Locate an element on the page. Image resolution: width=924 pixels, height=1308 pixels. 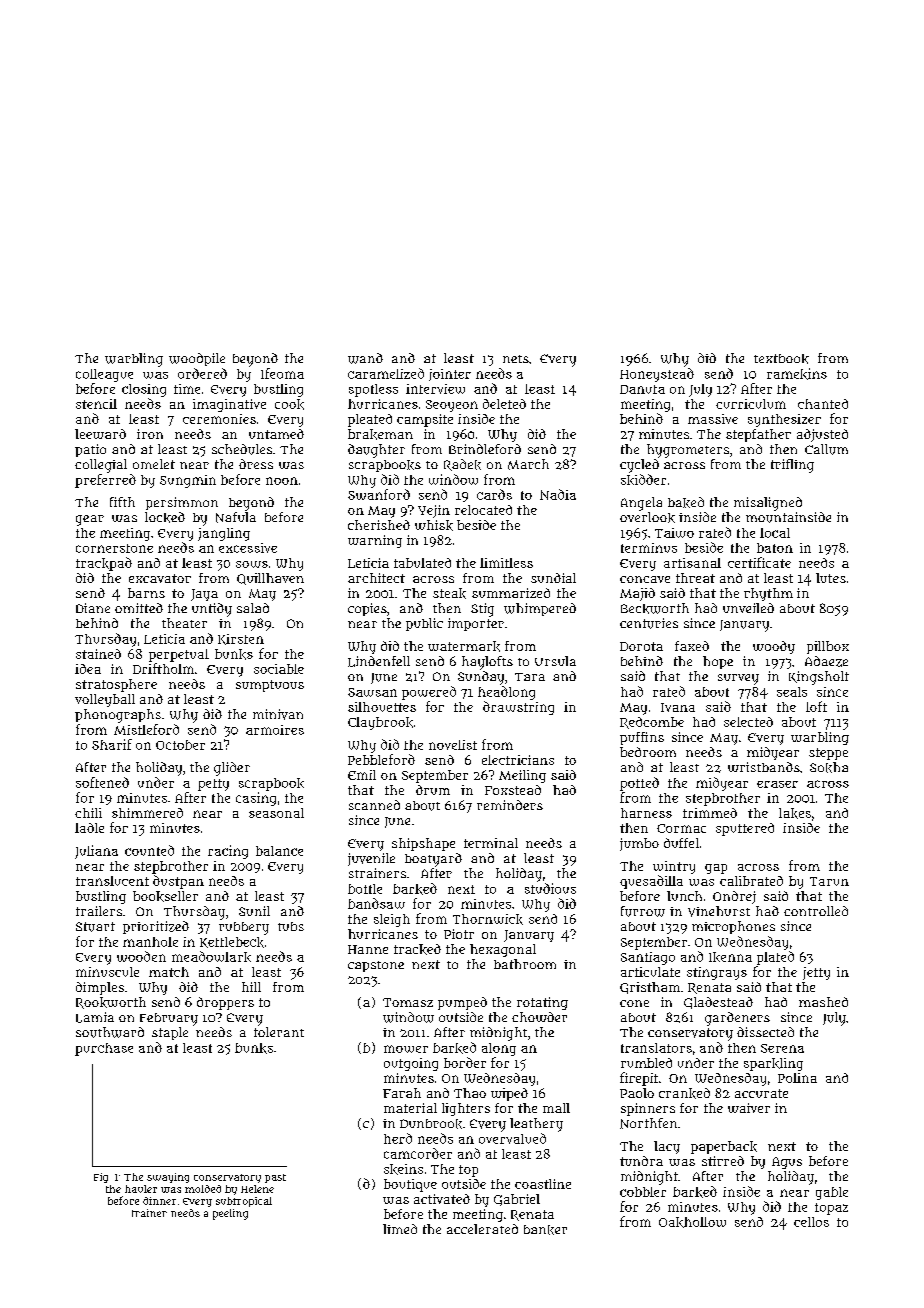
textbook is located at coordinates (781, 359).
